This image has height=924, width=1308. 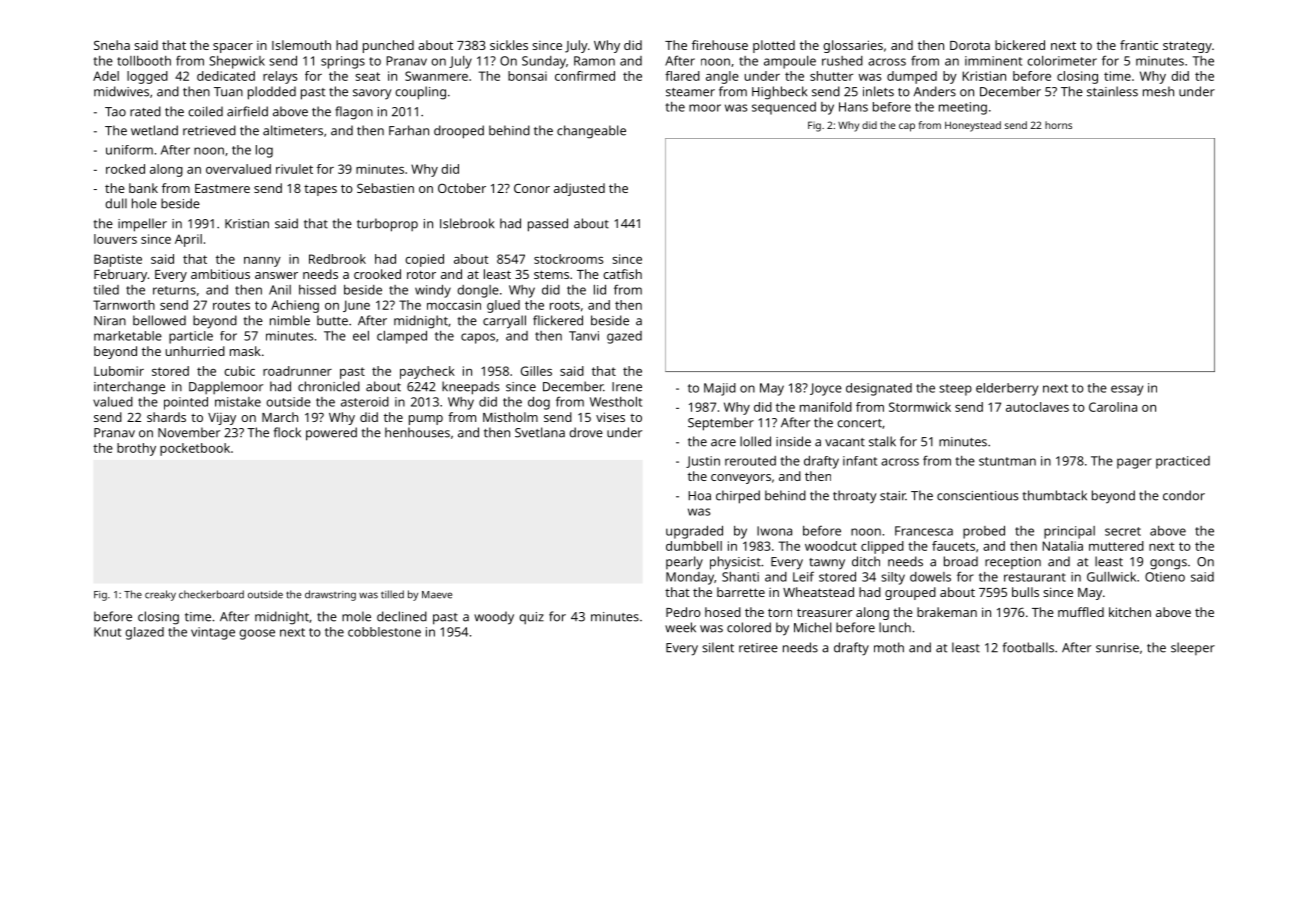 What do you see at coordinates (889, 647) in the image?
I see `moth` at bounding box center [889, 647].
